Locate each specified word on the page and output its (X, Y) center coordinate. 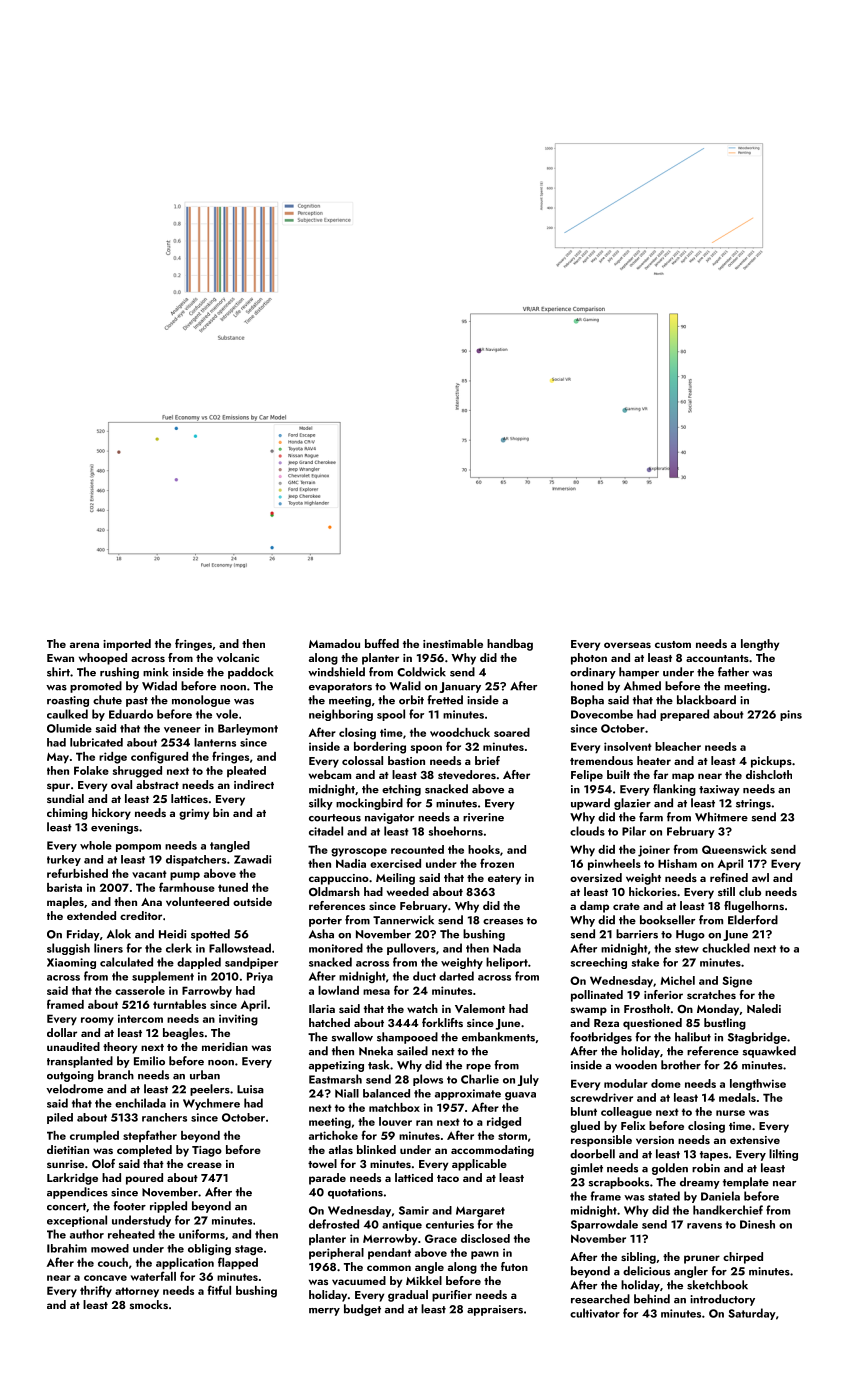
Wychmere (211, 1104)
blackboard (706, 700)
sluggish (68, 949)
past (137, 702)
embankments (498, 1037)
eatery (504, 880)
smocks (149, 1304)
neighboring (341, 715)
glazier (632, 804)
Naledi (764, 1008)
